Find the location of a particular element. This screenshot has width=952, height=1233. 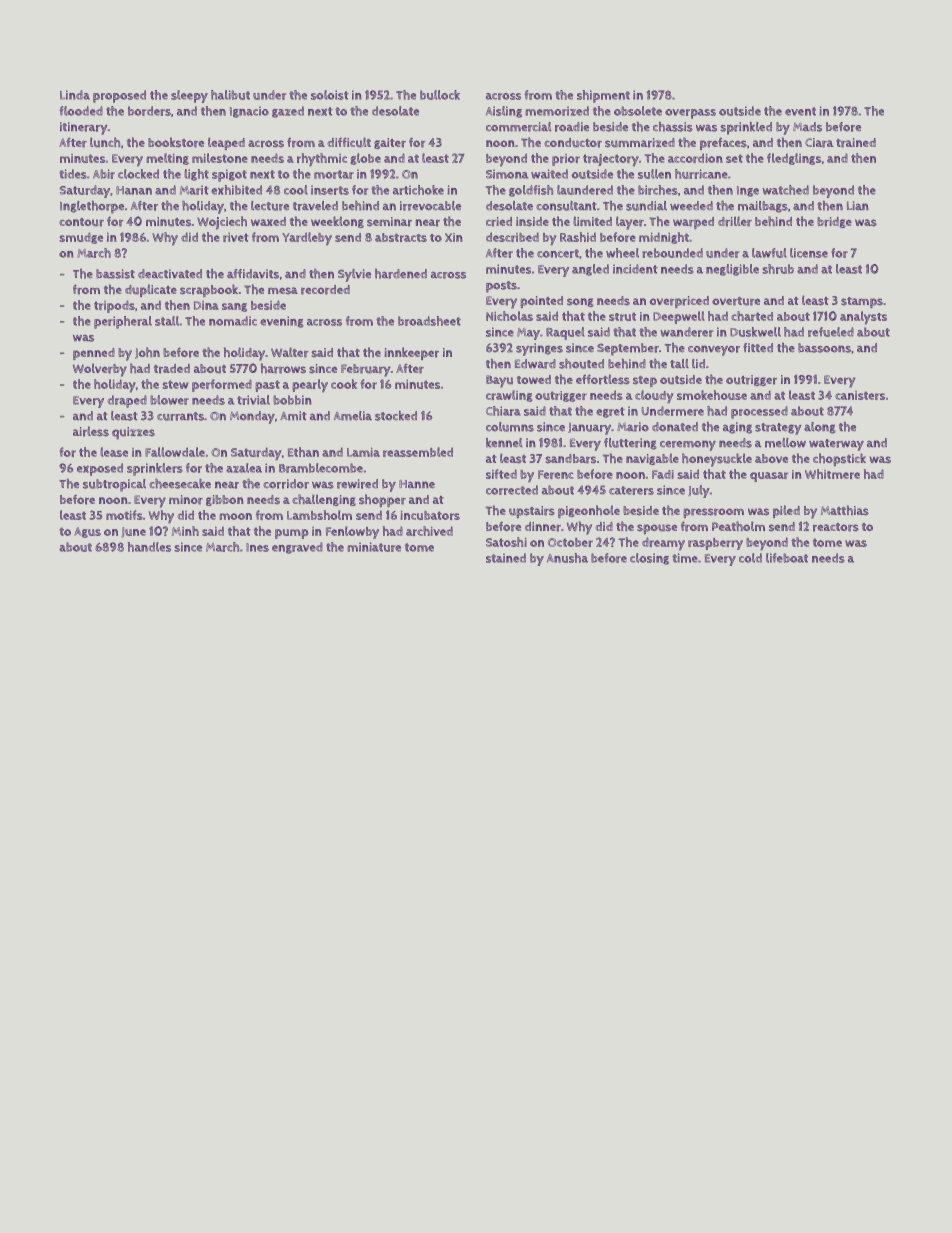

smokehouse is located at coordinates (712, 395).
